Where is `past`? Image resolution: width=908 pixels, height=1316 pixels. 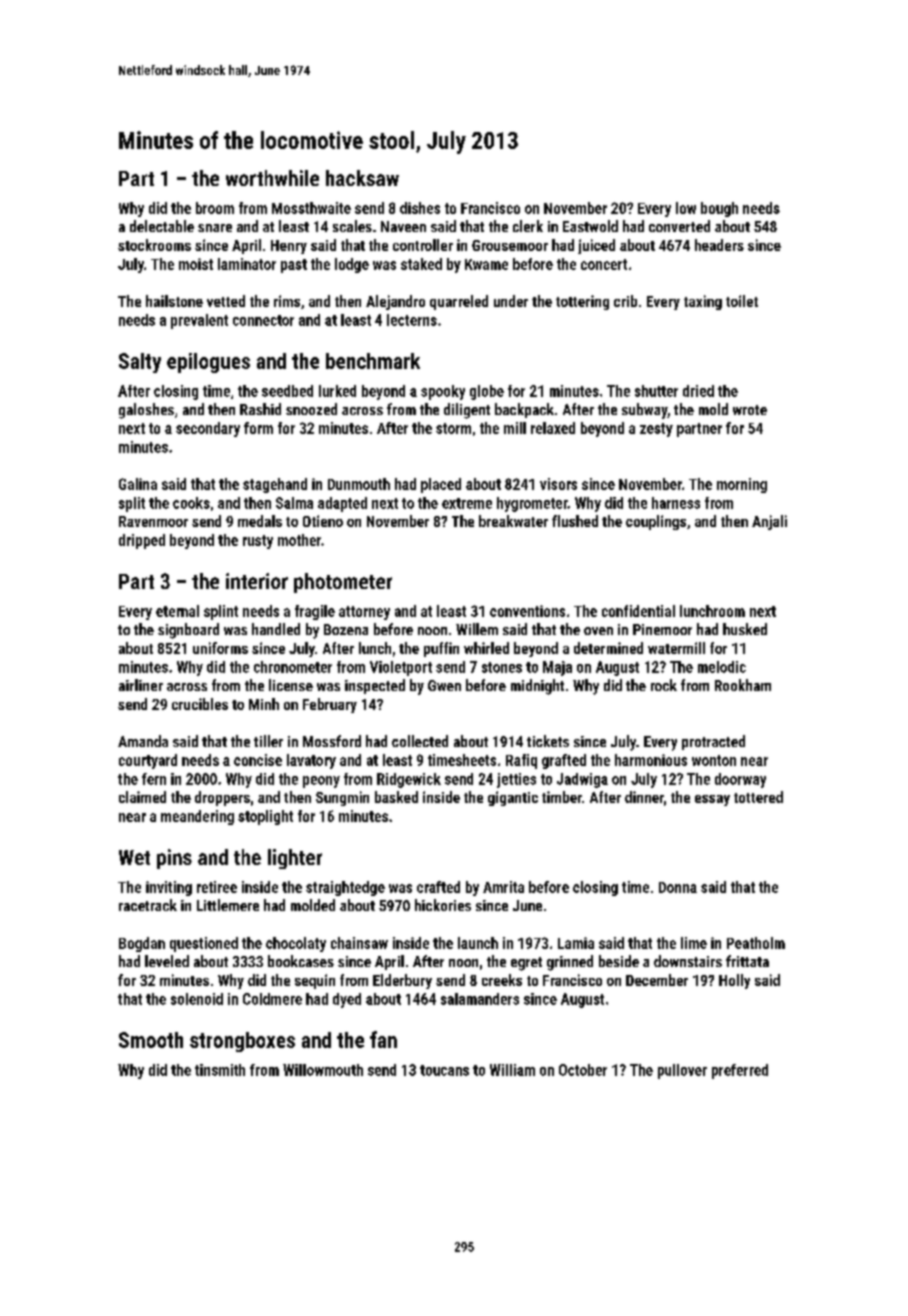
past is located at coordinates (294, 266).
